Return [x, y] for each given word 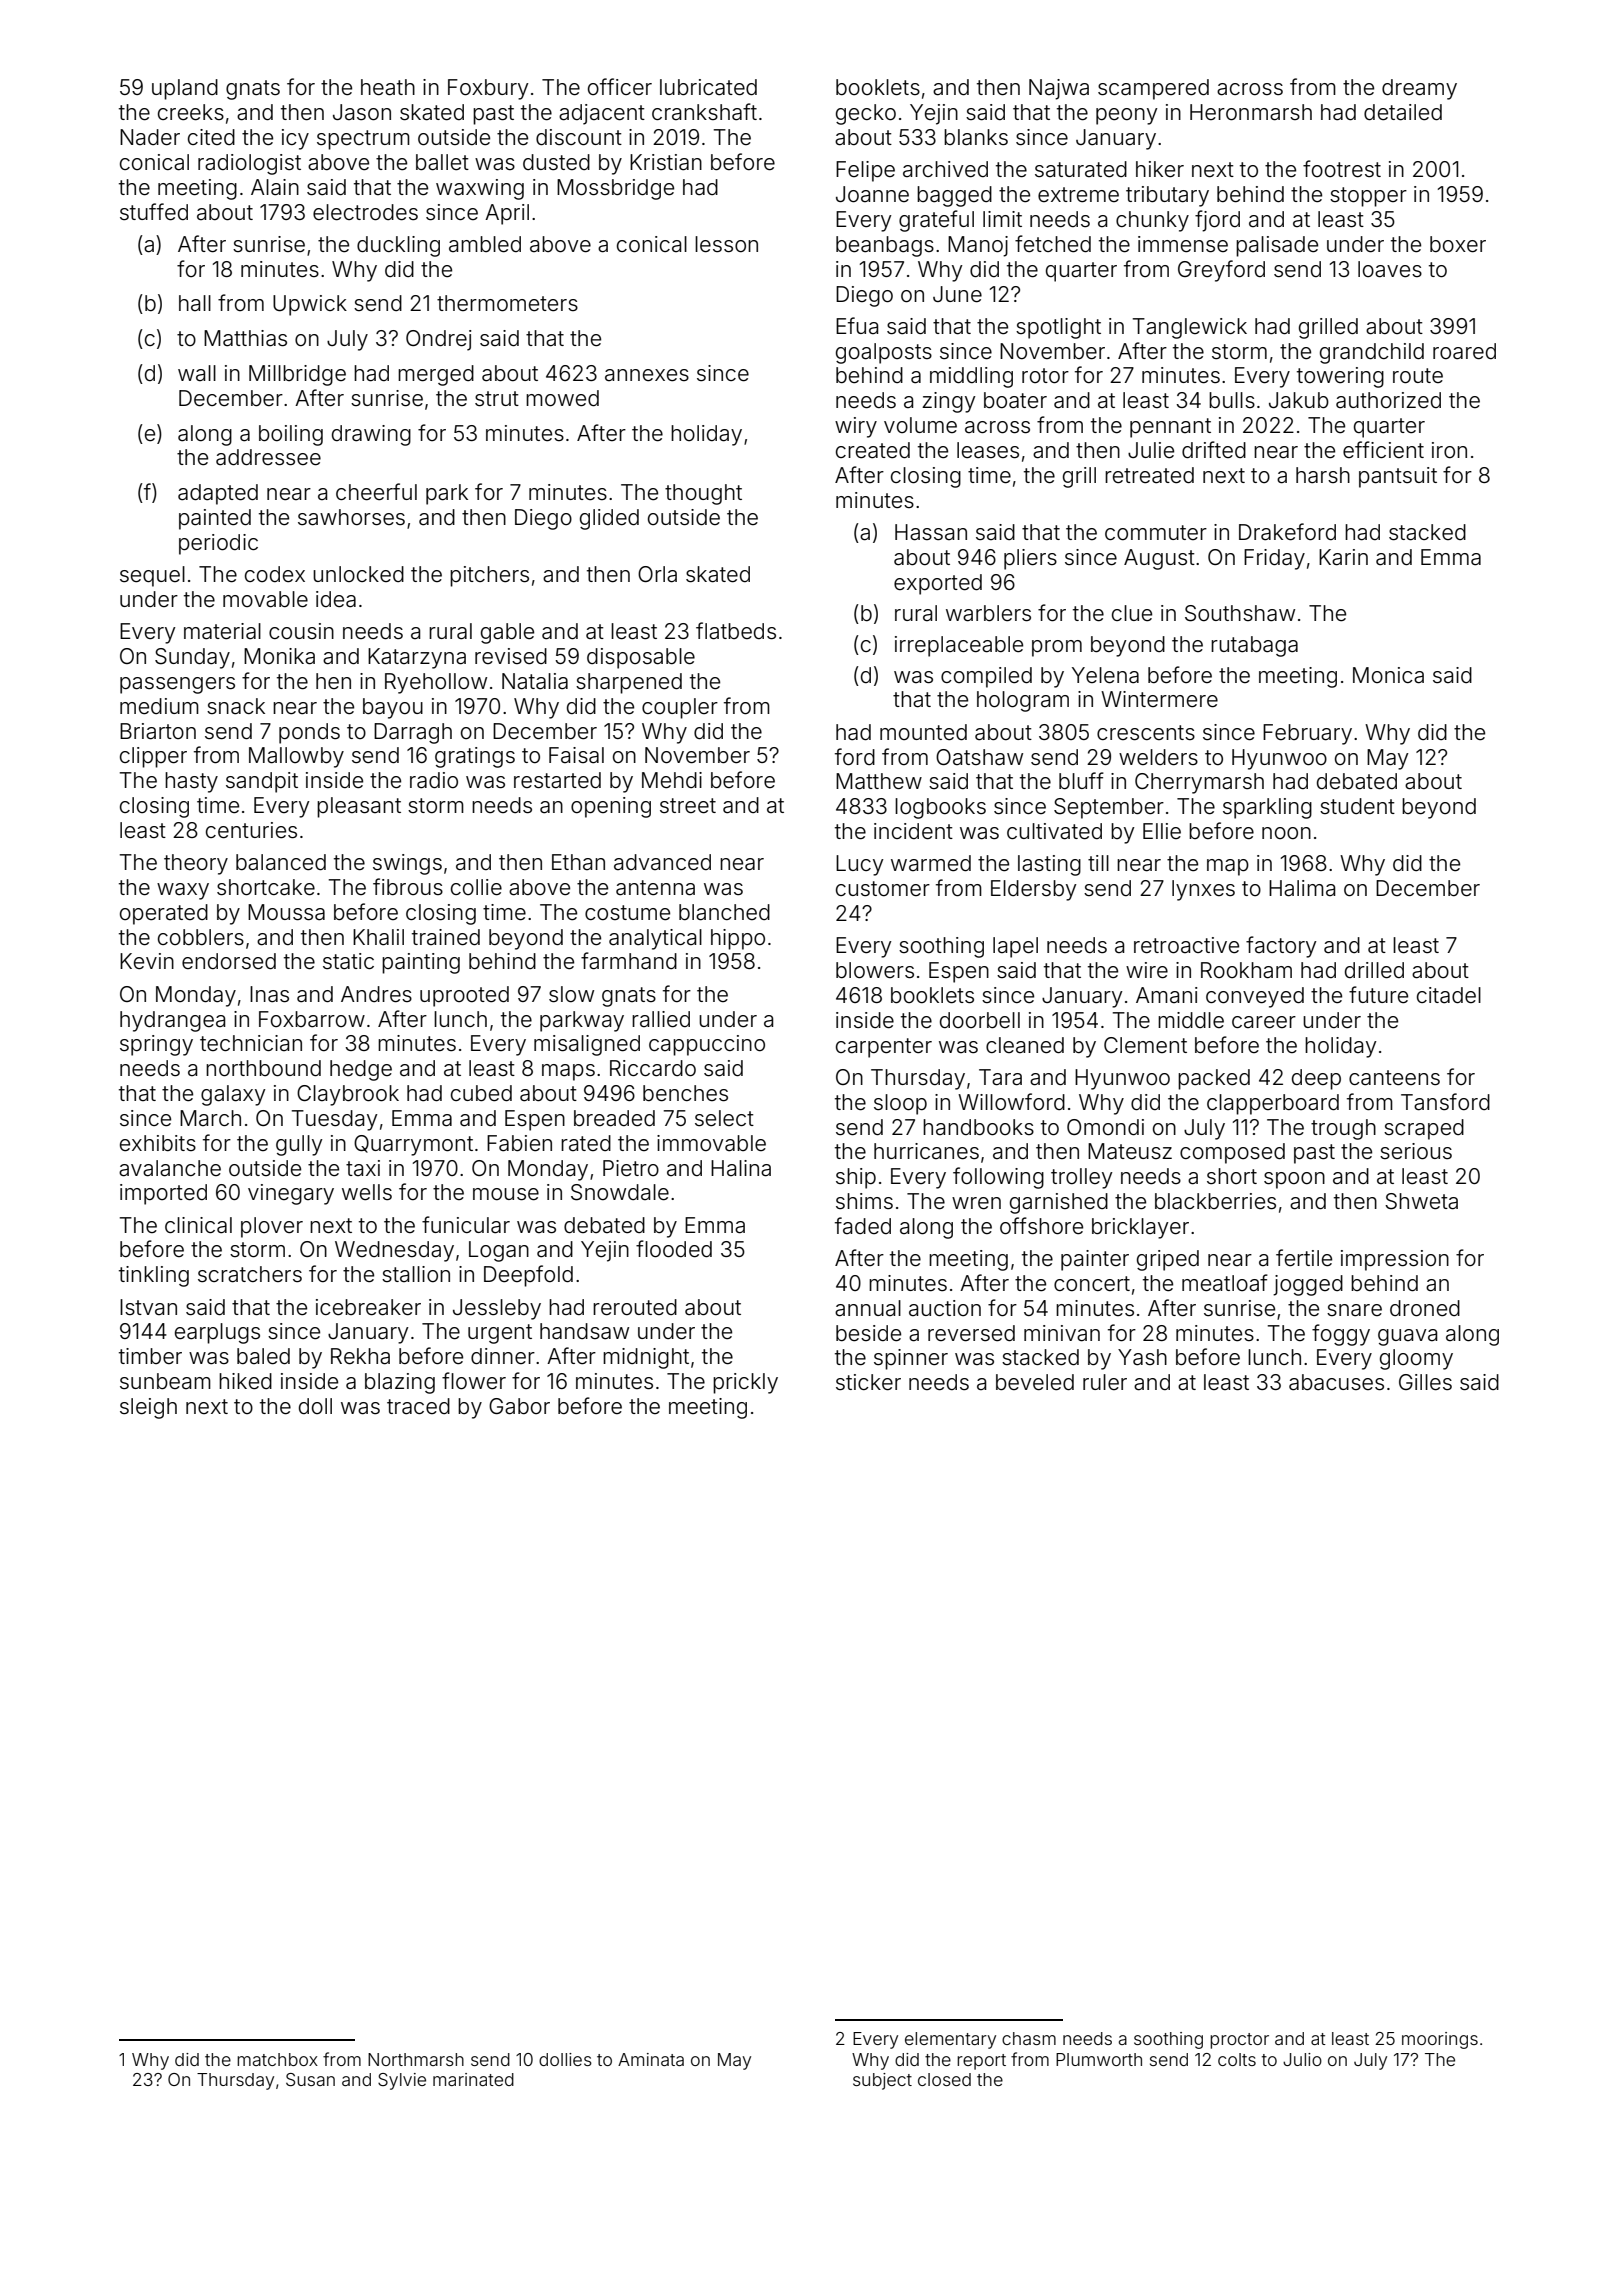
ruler [1105, 1382]
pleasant [359, 807]
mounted [923, 732]
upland [185, 89]
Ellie [1162, 831]
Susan [310, 2079]
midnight [646, 1358]
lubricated [708, 87]
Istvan [148, 1307]
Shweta [1421, 1201]
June [957, 294]
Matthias [245, 338]
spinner [911, 1359]
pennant [1170, 428]
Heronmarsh [1251, 112]
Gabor [519, 1406]
